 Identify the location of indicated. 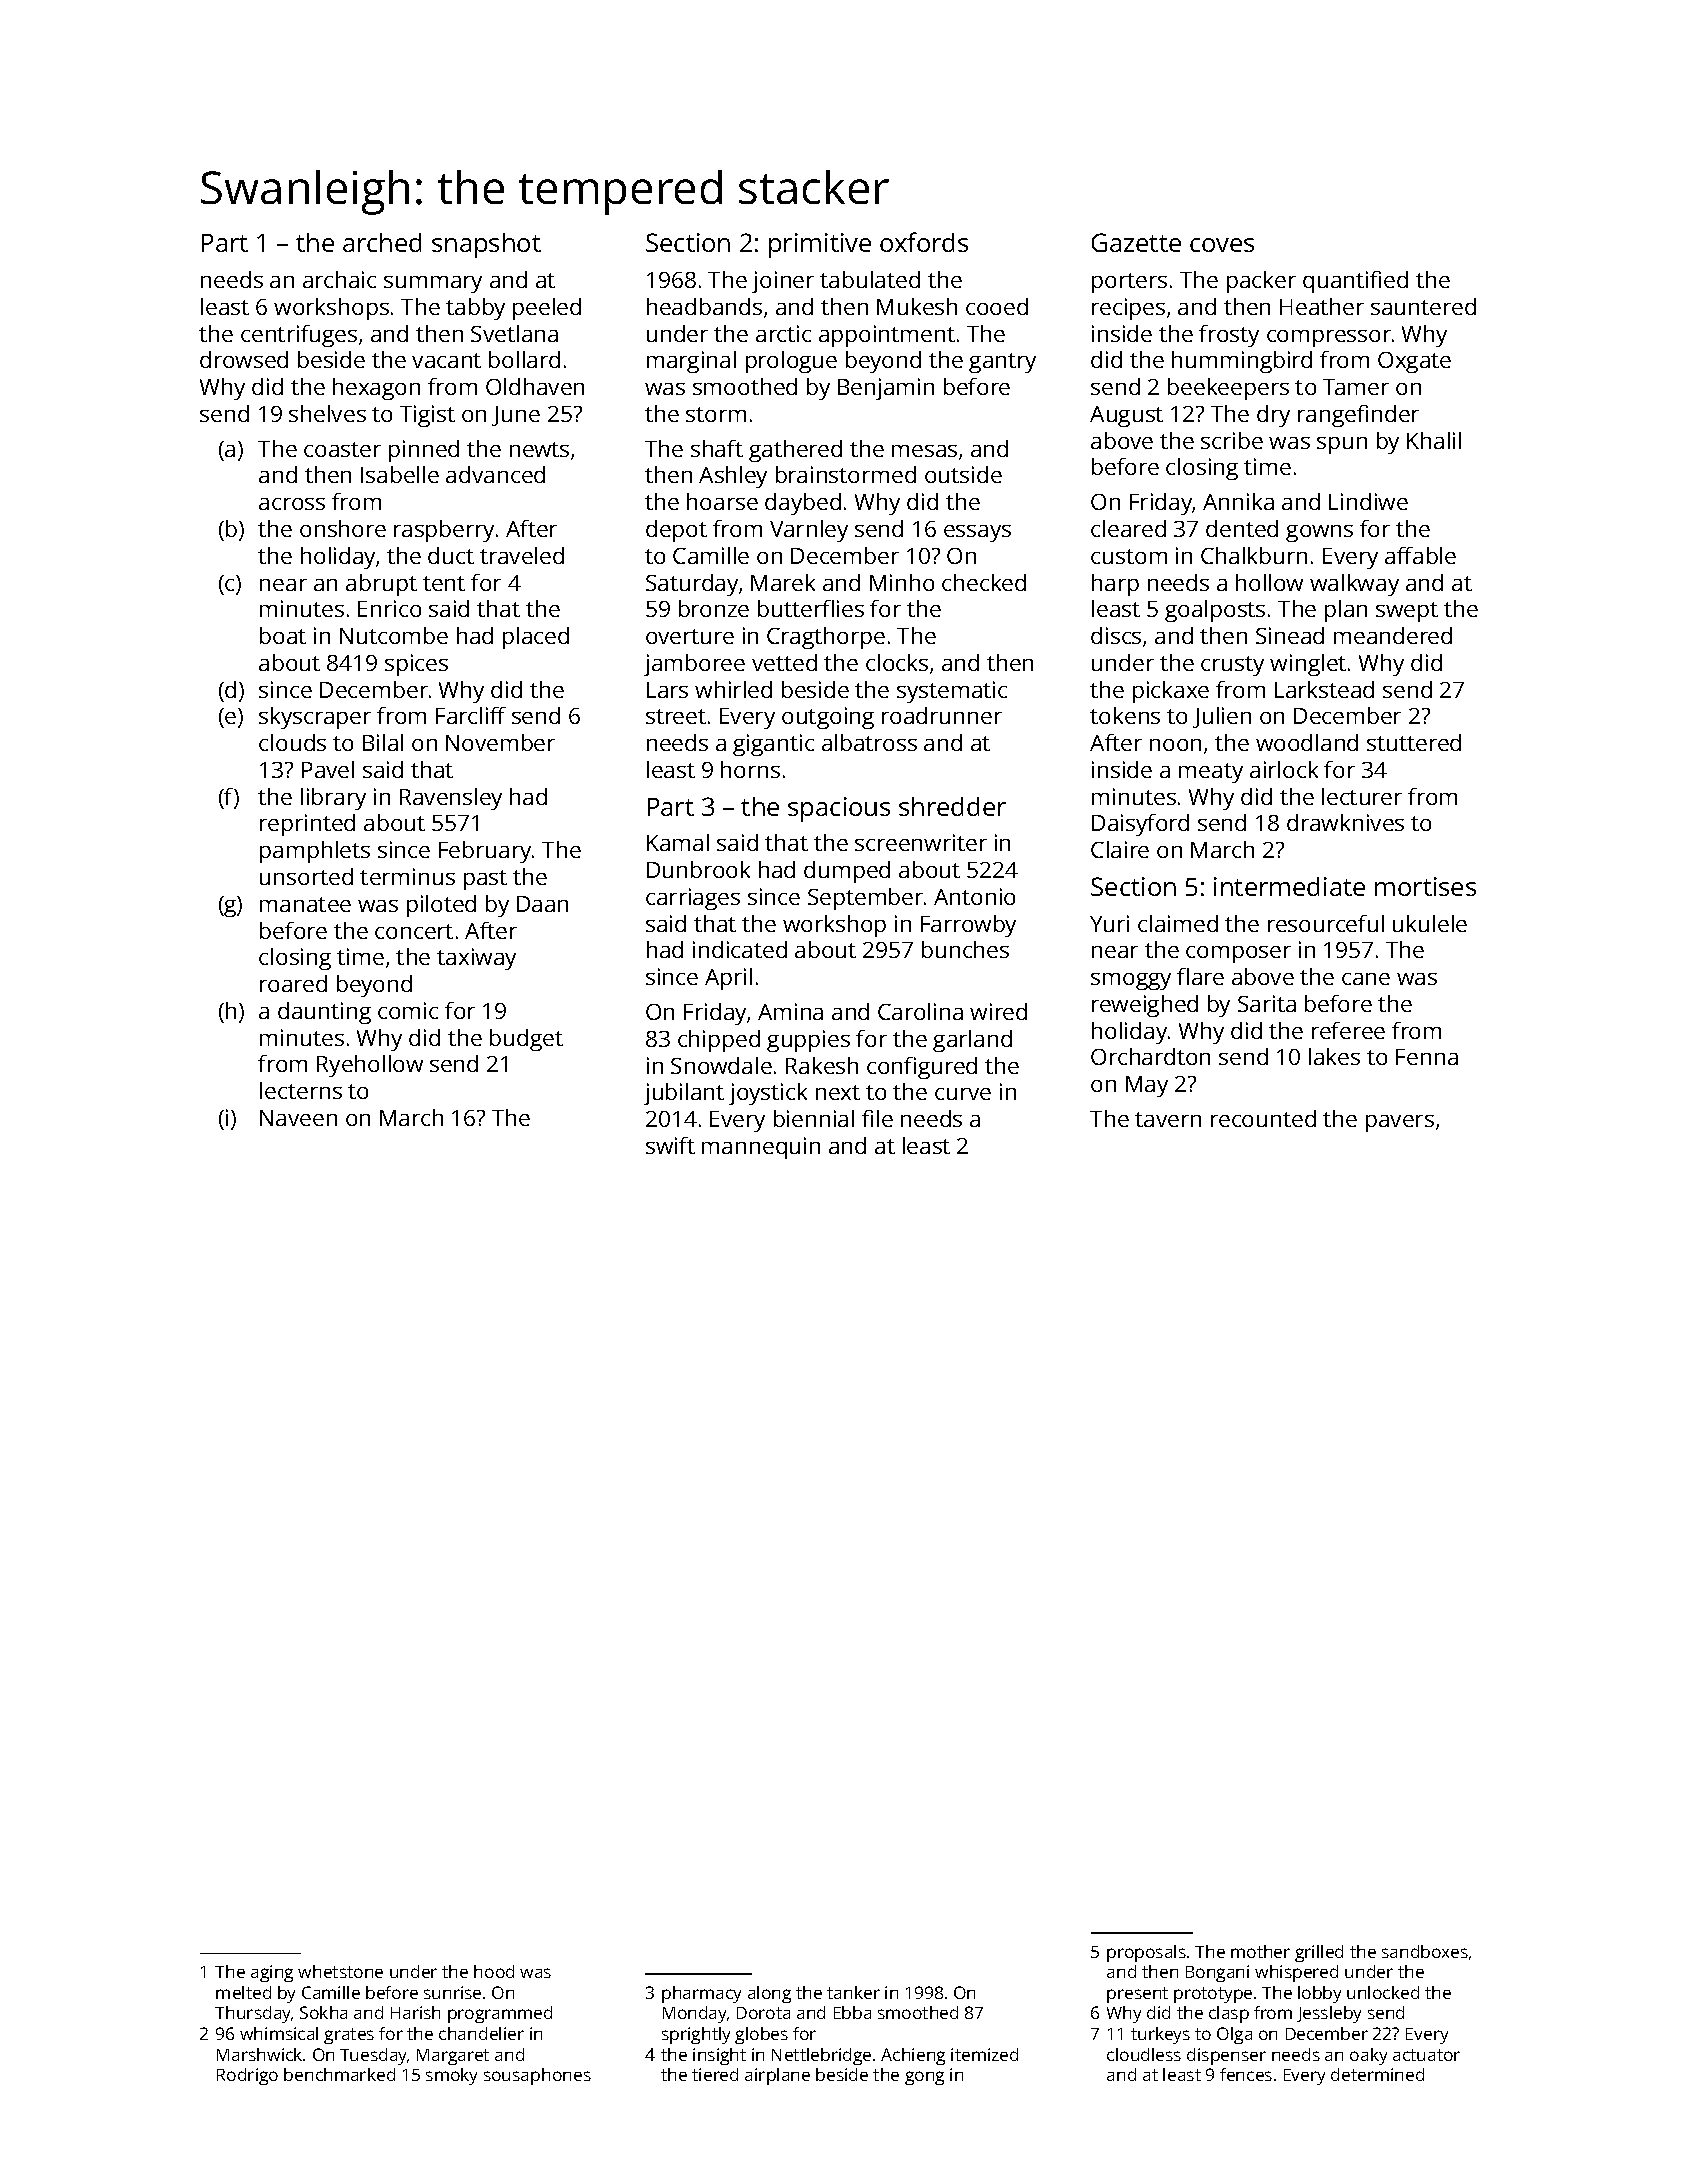
(740, 949).
